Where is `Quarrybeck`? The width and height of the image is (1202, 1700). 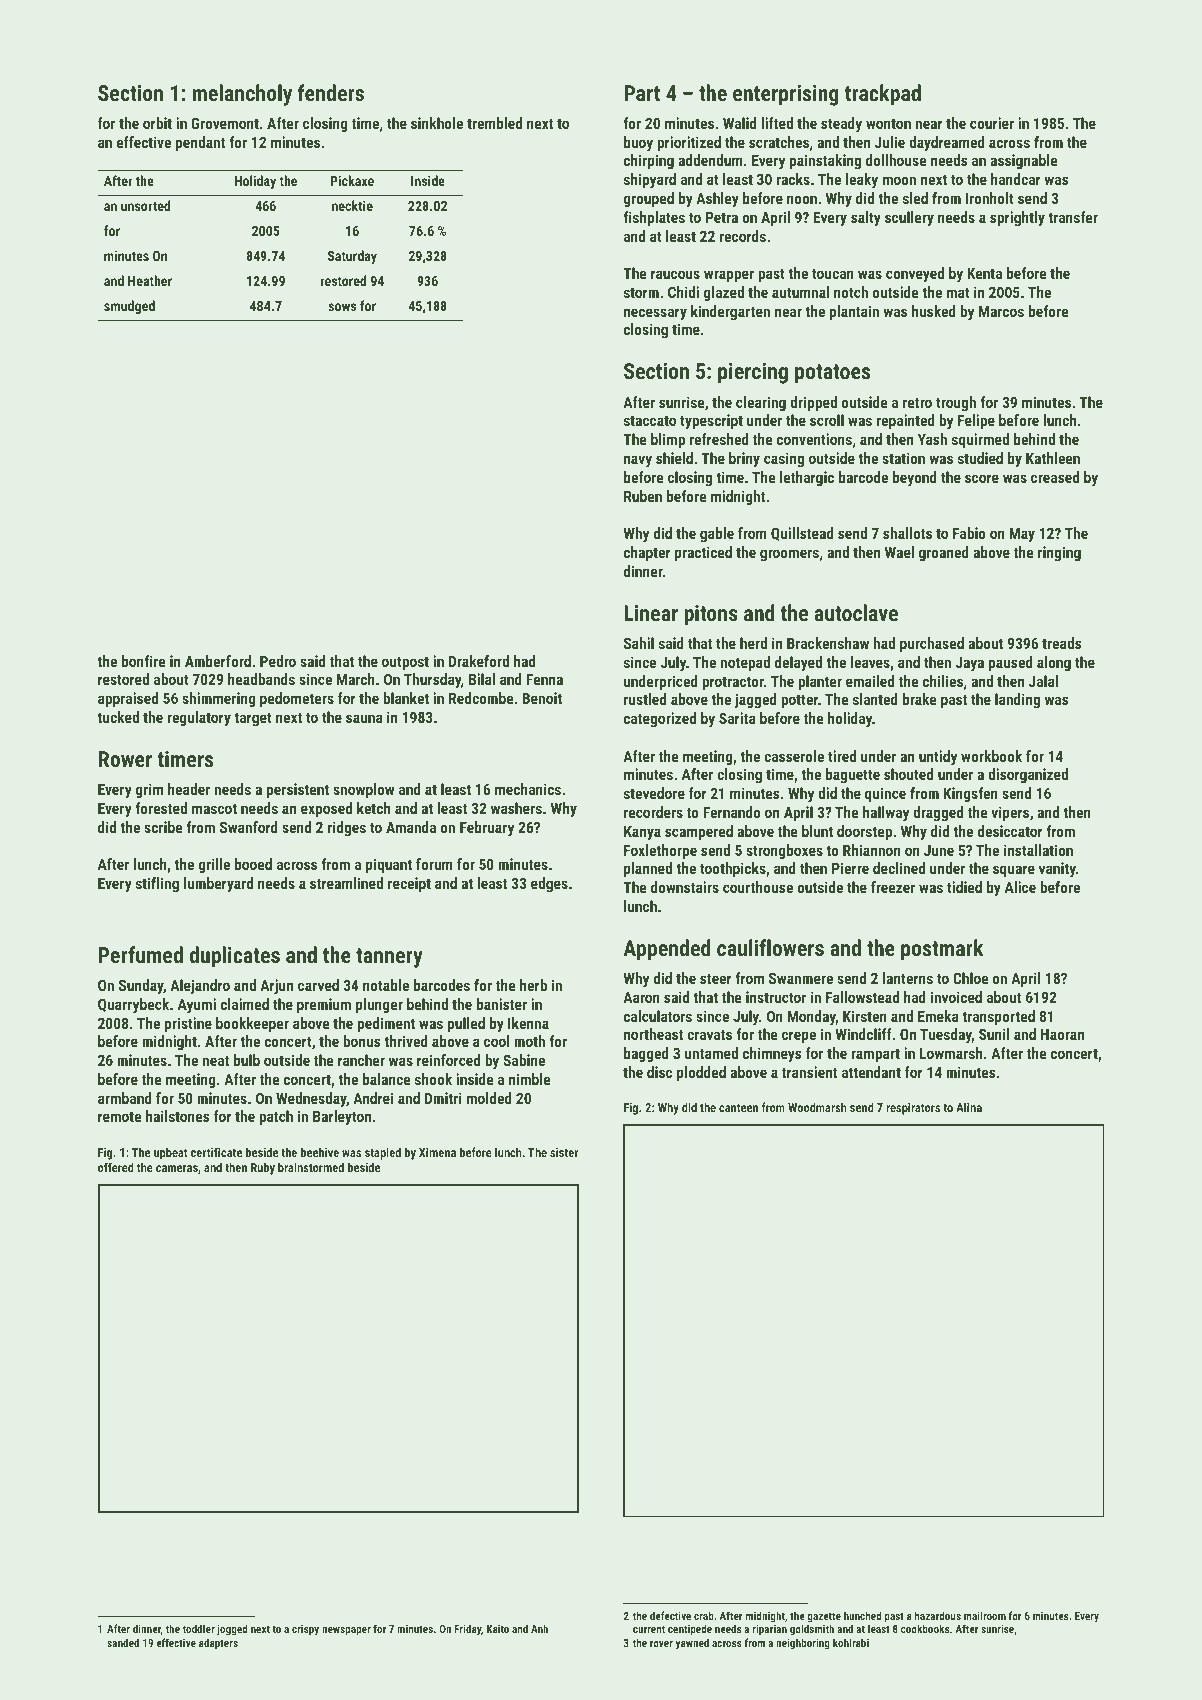 Quarrybeck is located at coordinates (133, 1006).
